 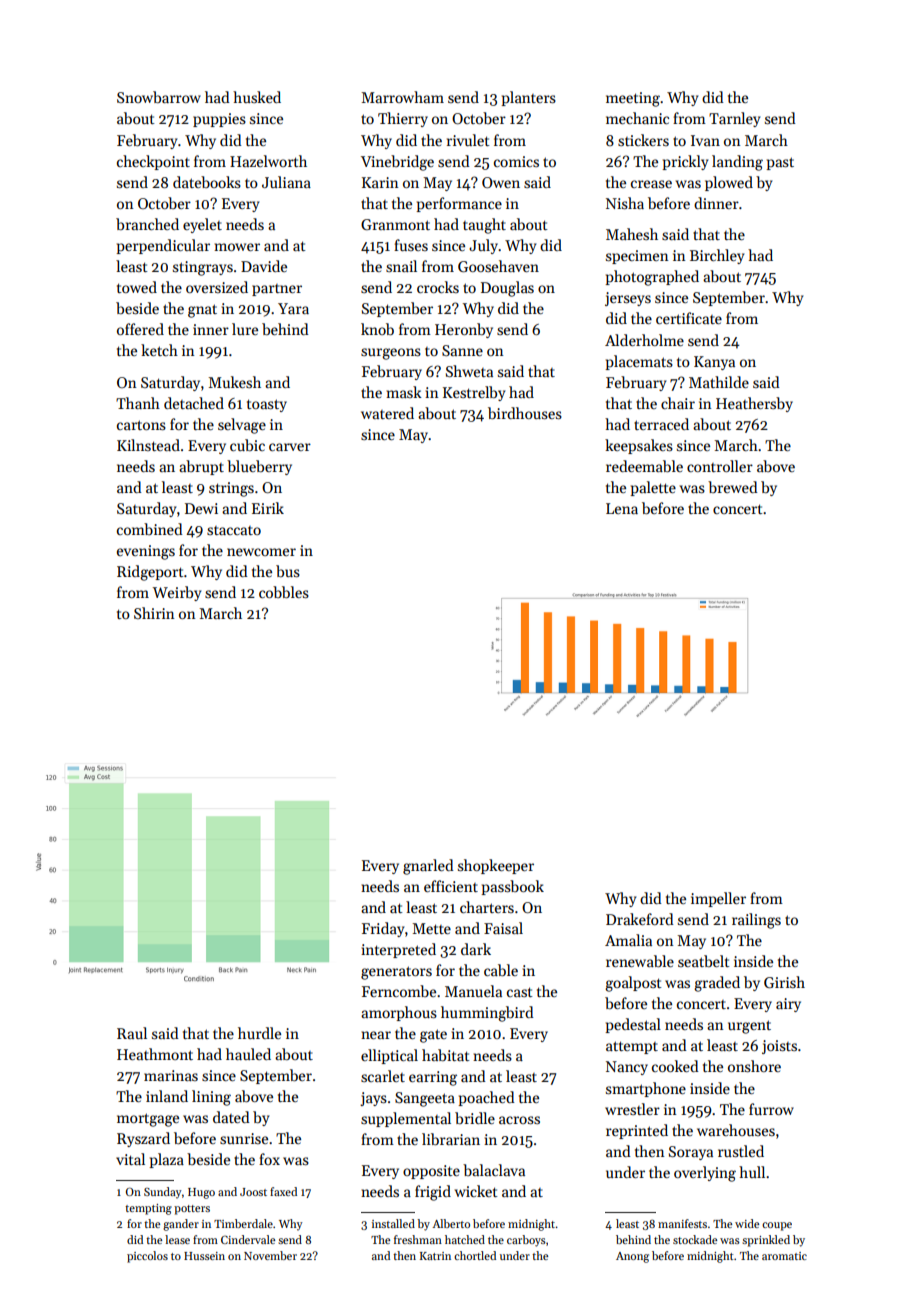 What do you see at coordinates (264, 266) in the document?
I see `Davide` at bounding box center [264, 266].
